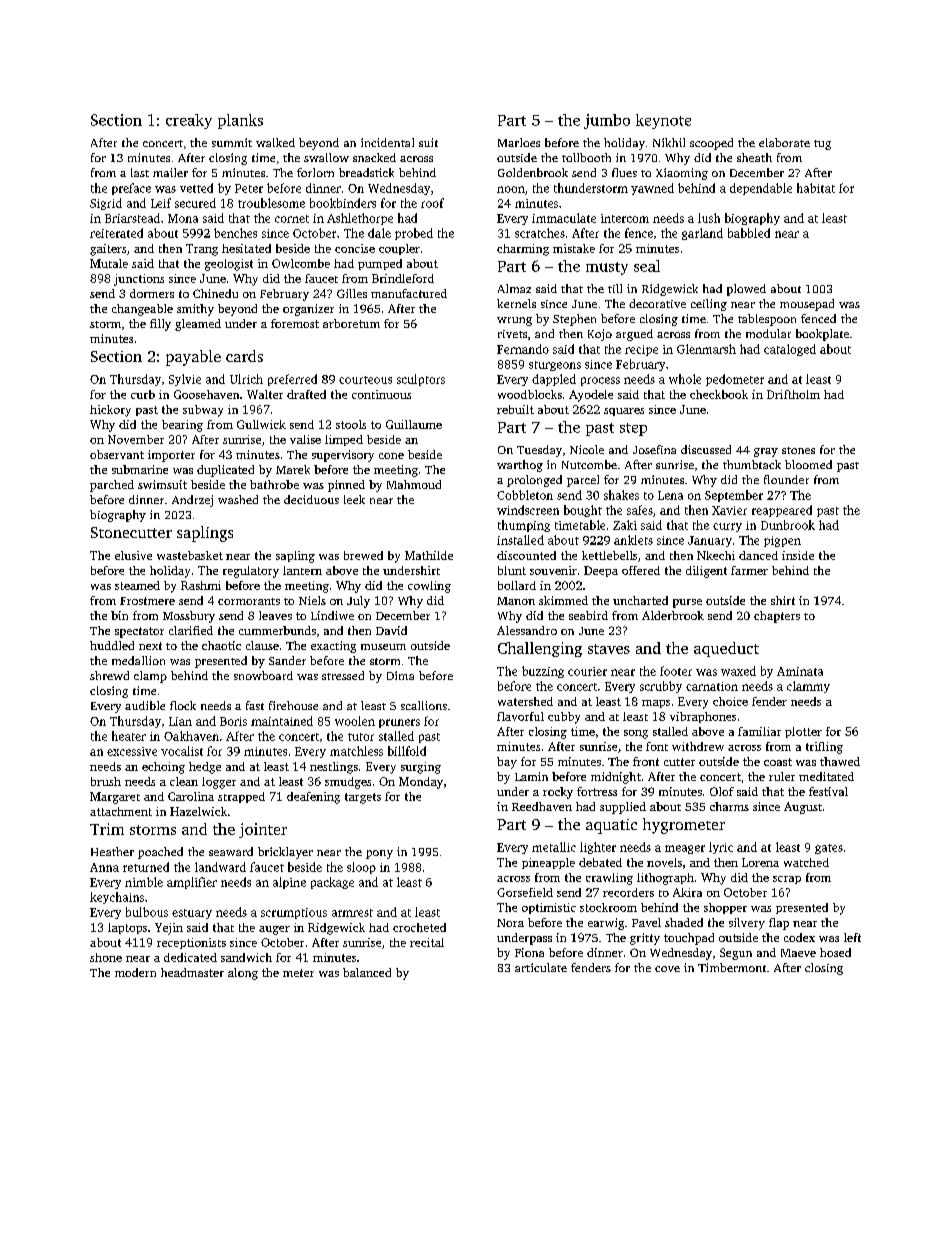  Describe the element at coordinates (387, 142) in the screenshot. I see `incidental` at that location.
